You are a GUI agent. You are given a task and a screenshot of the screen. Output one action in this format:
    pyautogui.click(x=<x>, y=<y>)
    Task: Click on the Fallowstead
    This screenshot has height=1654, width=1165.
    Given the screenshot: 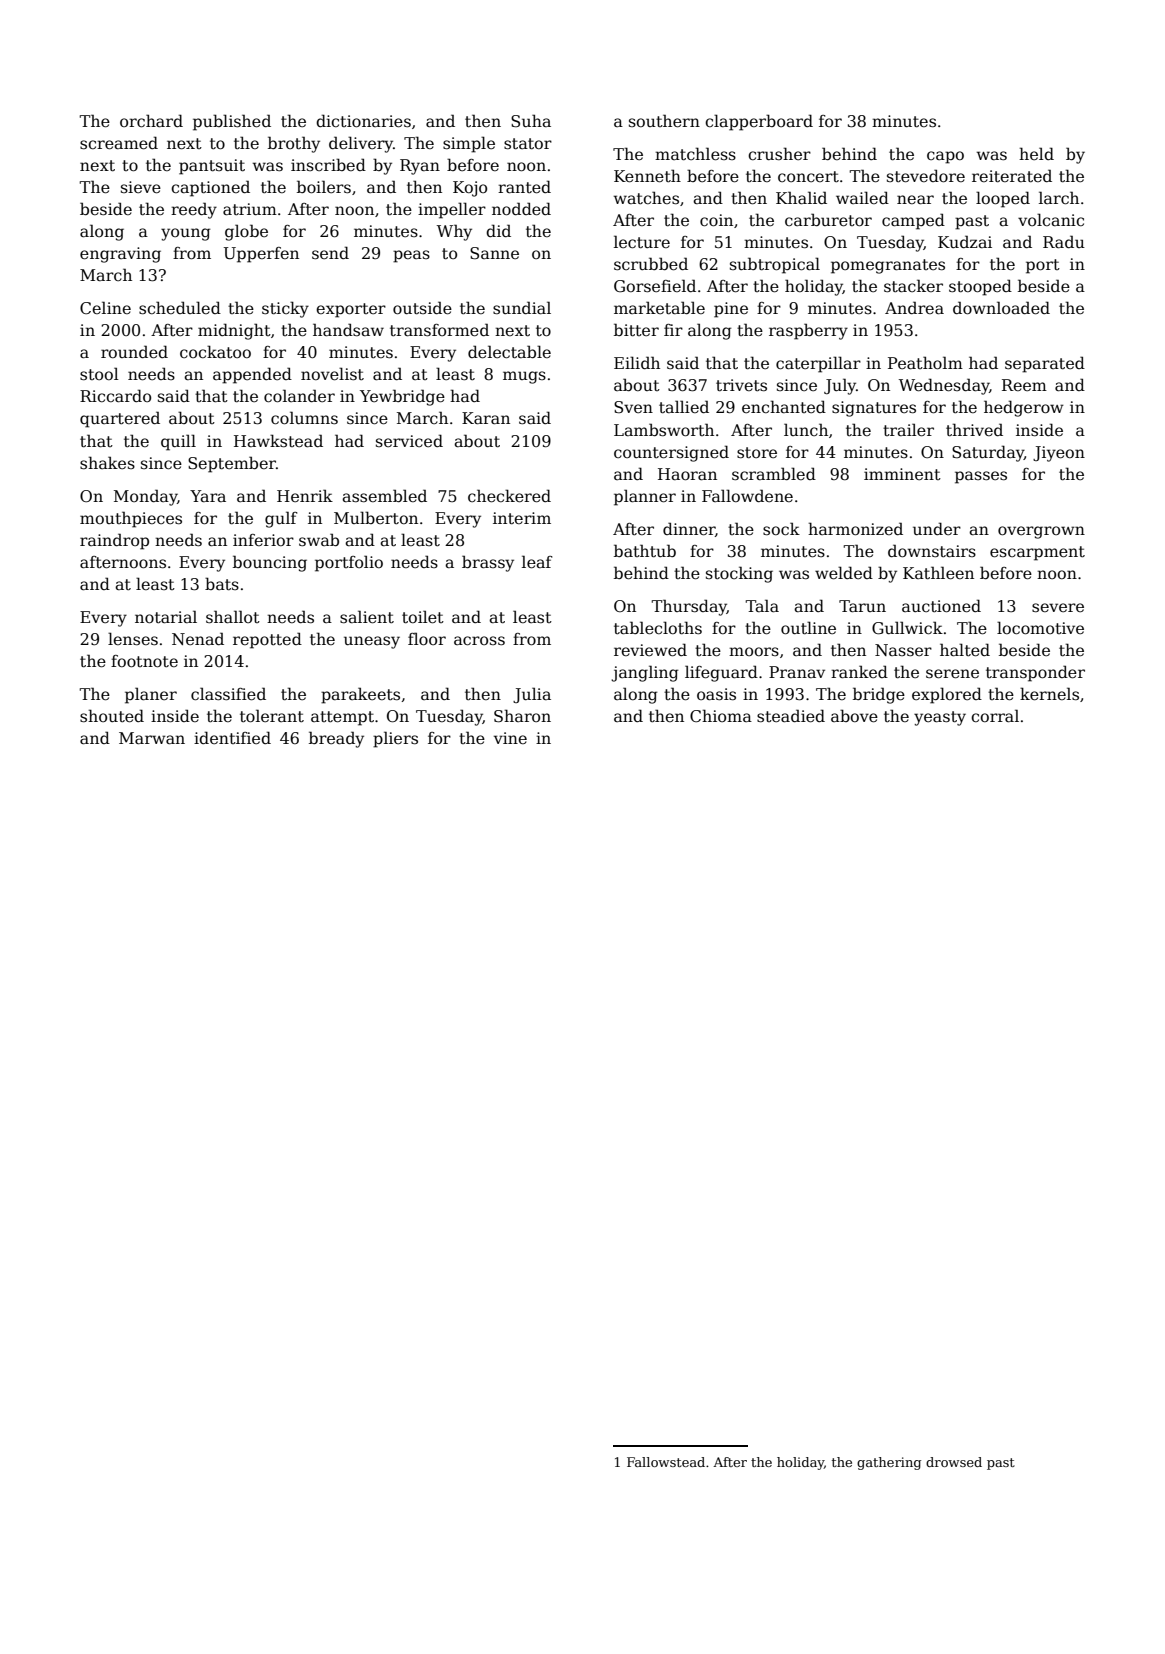 What is the action you would take?
    pyautogui.click(x=666, y=1462)
